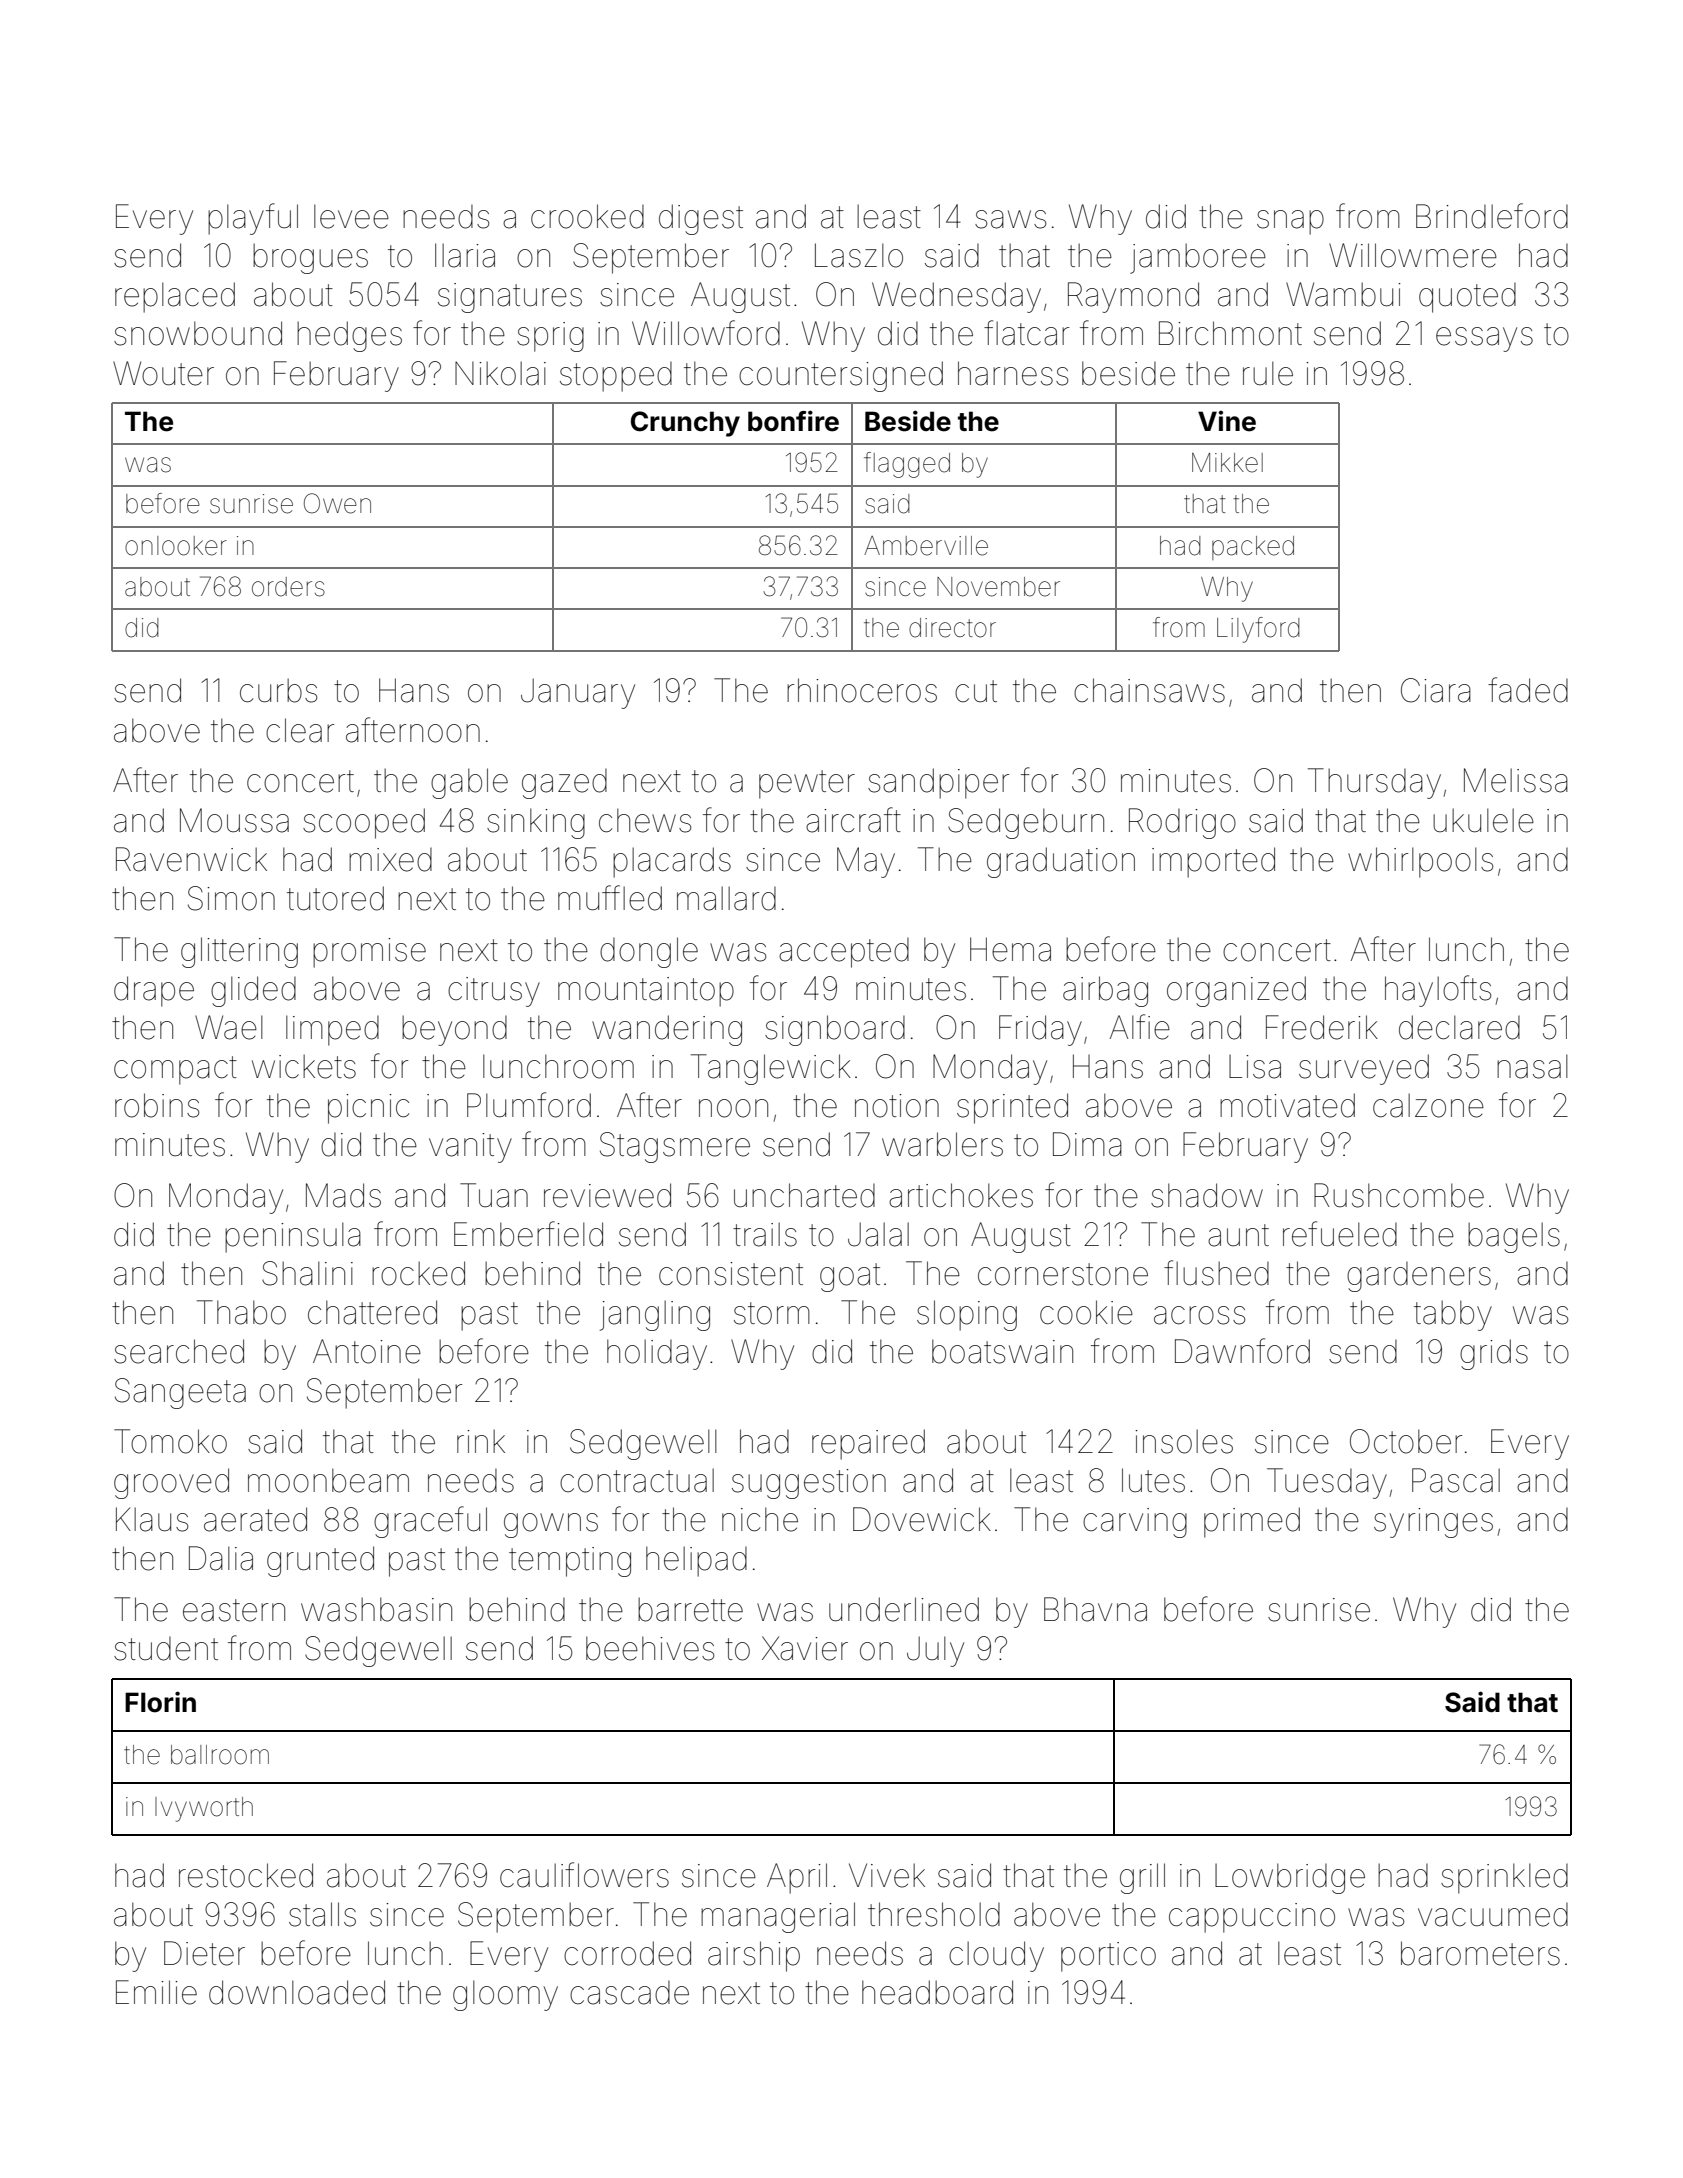  Describe the element at coordinates (938, 783) in the screenshot. I see `sandpiper` at that location.
